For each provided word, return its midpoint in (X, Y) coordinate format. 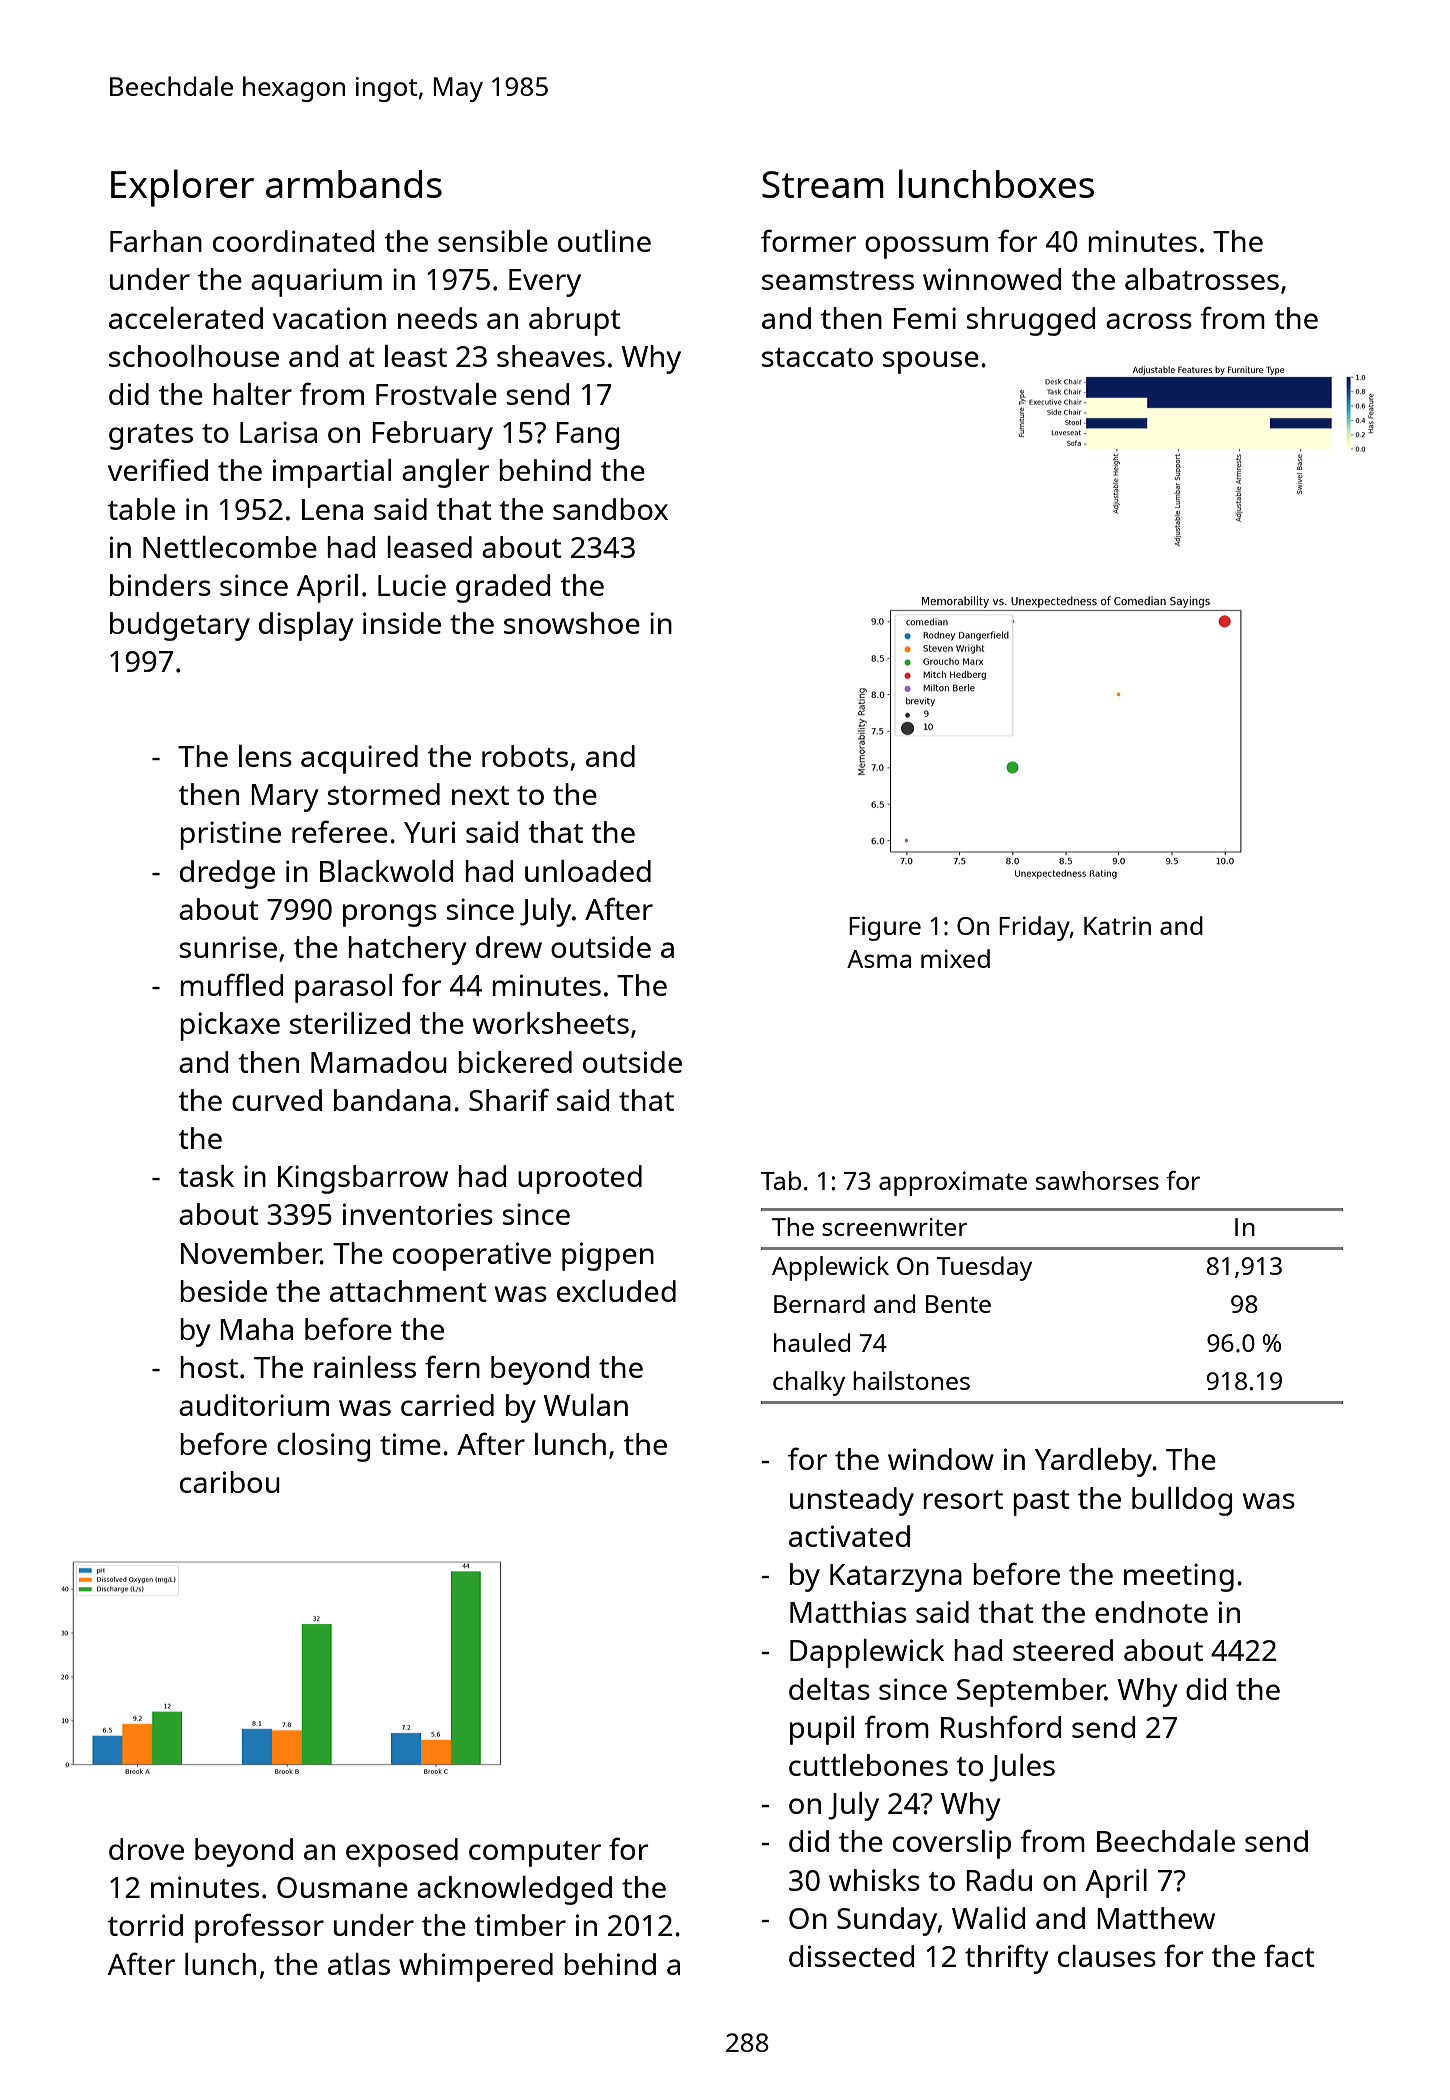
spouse (931, 362)
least (416, 356)
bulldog (1182, 1501)
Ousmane (342, 1887)
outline (604, 241)
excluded (616, 1291)
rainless (365, 1367)
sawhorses (1097, 1180)
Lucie (412, 585)
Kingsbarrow (363, 1179)
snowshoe (572, 623)
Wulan (585, 1405)
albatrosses (1202, 279)
